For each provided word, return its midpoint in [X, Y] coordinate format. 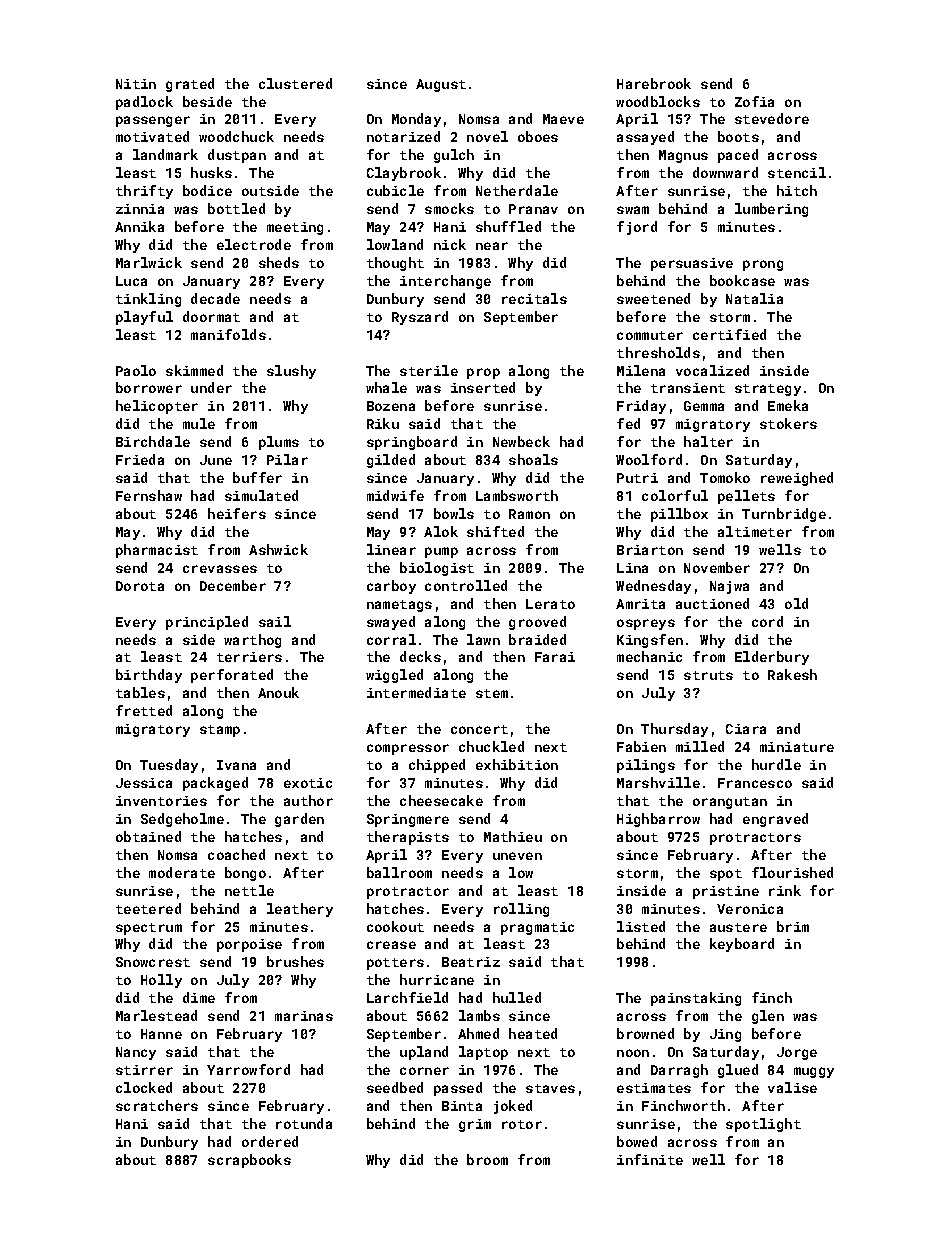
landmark [165, 154]
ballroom [399, 872]
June [216, 460]
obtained [148, 836]
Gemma [704, 406]
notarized [403, 136]
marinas [304, 1016]
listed [641, 926]
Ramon [529, 514]
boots [738, 136]
